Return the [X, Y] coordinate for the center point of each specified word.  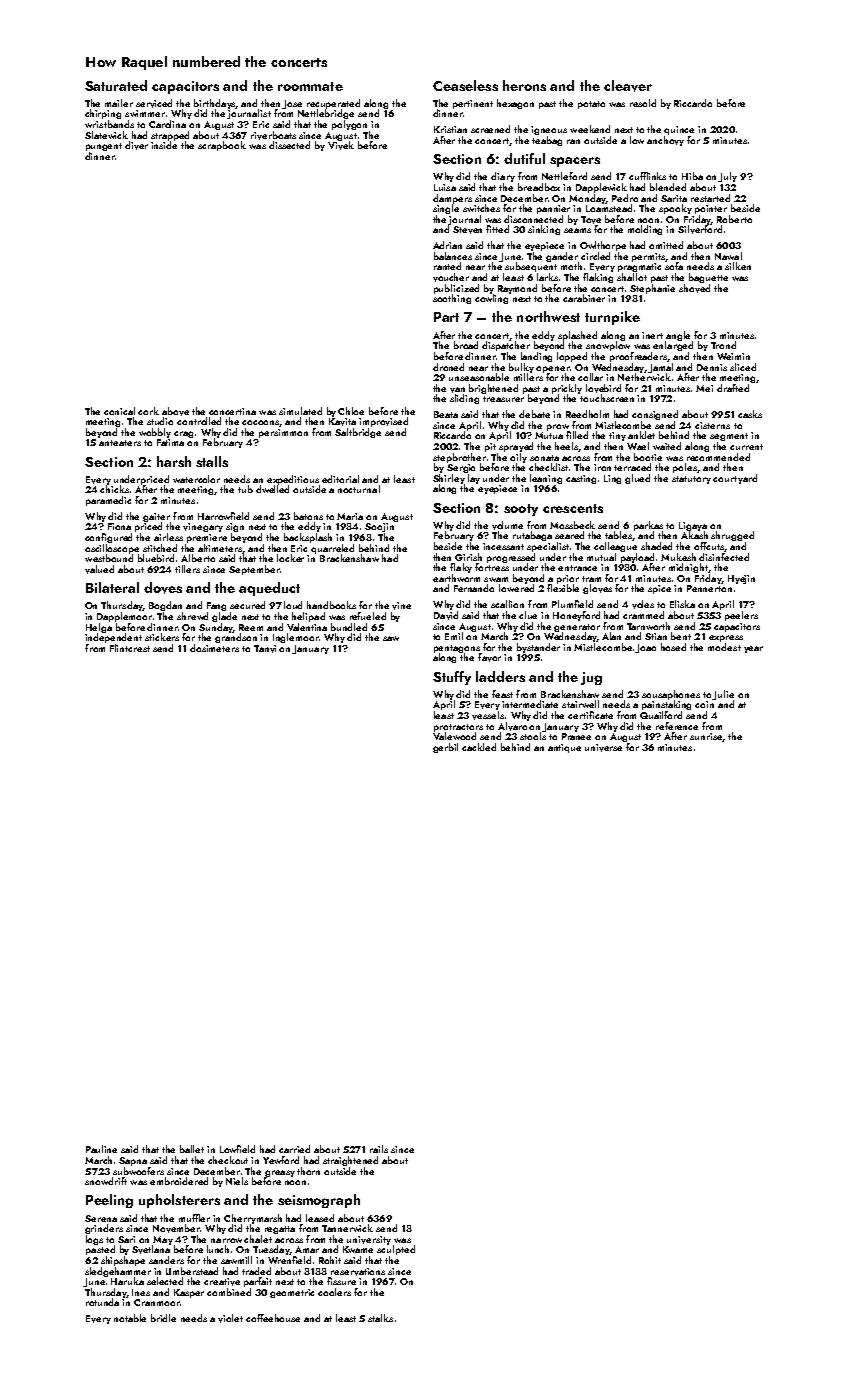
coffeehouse [273, 1318]
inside [164, 145]
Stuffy [452, 678]
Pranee [576, 736]
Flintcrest [130, 648]
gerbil [445, 748]
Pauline [101, 1149]
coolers [334, 1292]
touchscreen [607, 398]
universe [603, 748]
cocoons [261, 423]
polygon [349, 125]
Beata [446, 414]
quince [679, 130]
